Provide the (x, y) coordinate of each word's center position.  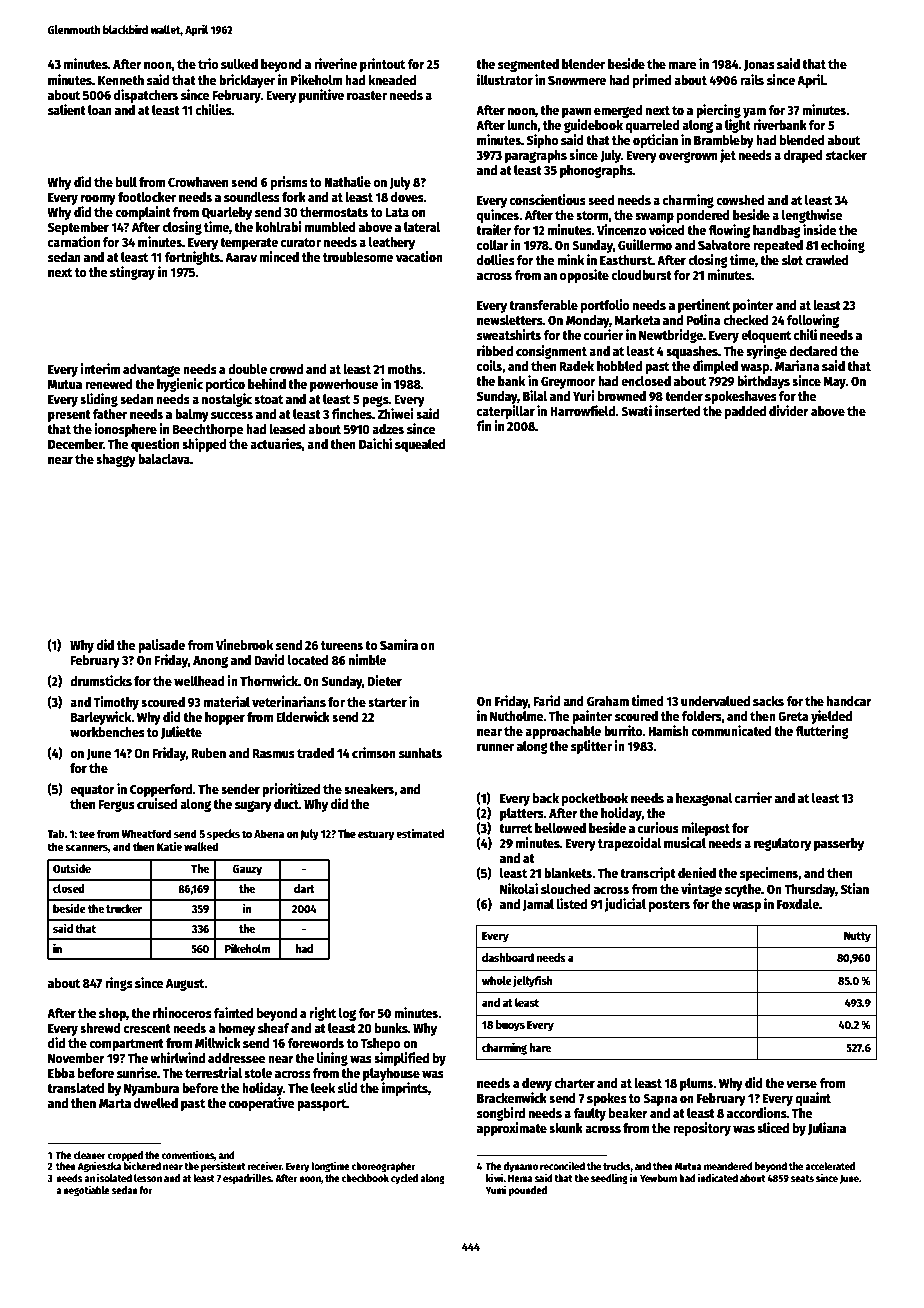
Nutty (857, 937)
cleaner (90, 1155)
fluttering (822, 732)
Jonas (759, 65)
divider (789, 410)
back (546, 798)
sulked (239, 64)
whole (497, 980)
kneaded (392, 80)
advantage (152, 370)
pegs (375, 401)
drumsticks (101, 680)
